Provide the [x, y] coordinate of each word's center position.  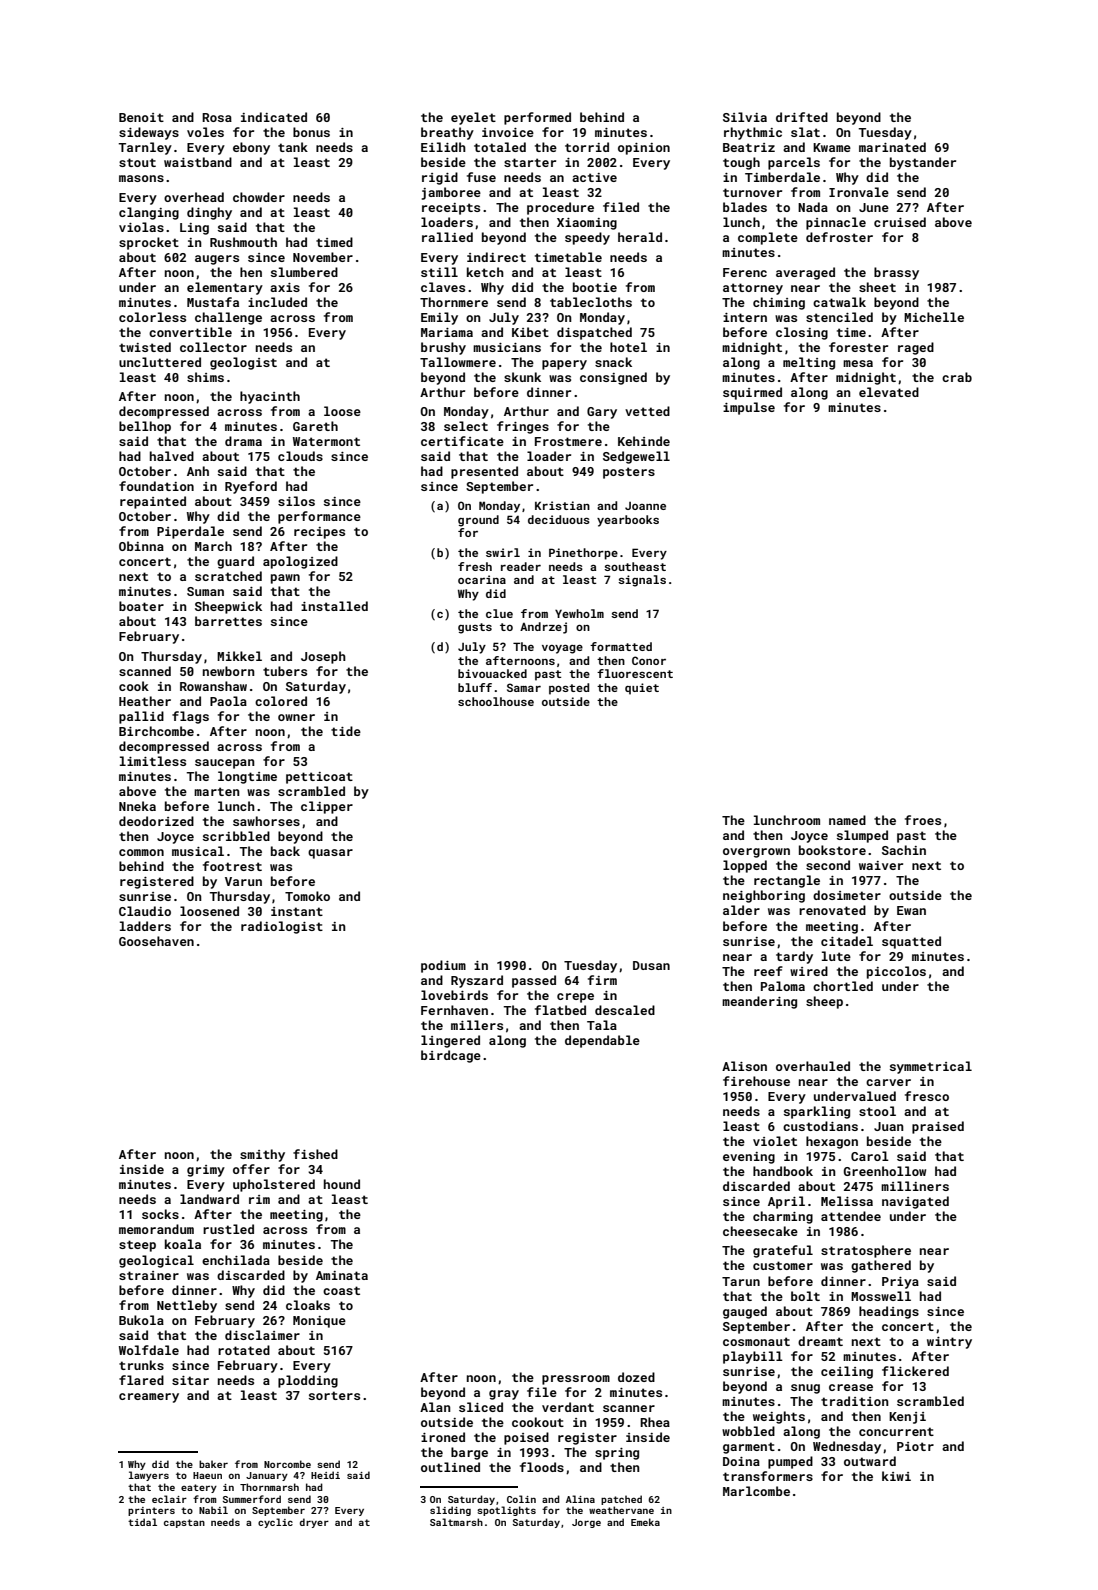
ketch [485, 272]
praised [938, 1127]
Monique [319, 1322]
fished [315, 1154]
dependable [602, 1041]
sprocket [149, 243]
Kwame [832, 147]
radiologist [282, 927]
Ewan [911, 910]
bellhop [145, 427]
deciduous [559, 519]
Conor [649, 660]
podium [443, 966]
